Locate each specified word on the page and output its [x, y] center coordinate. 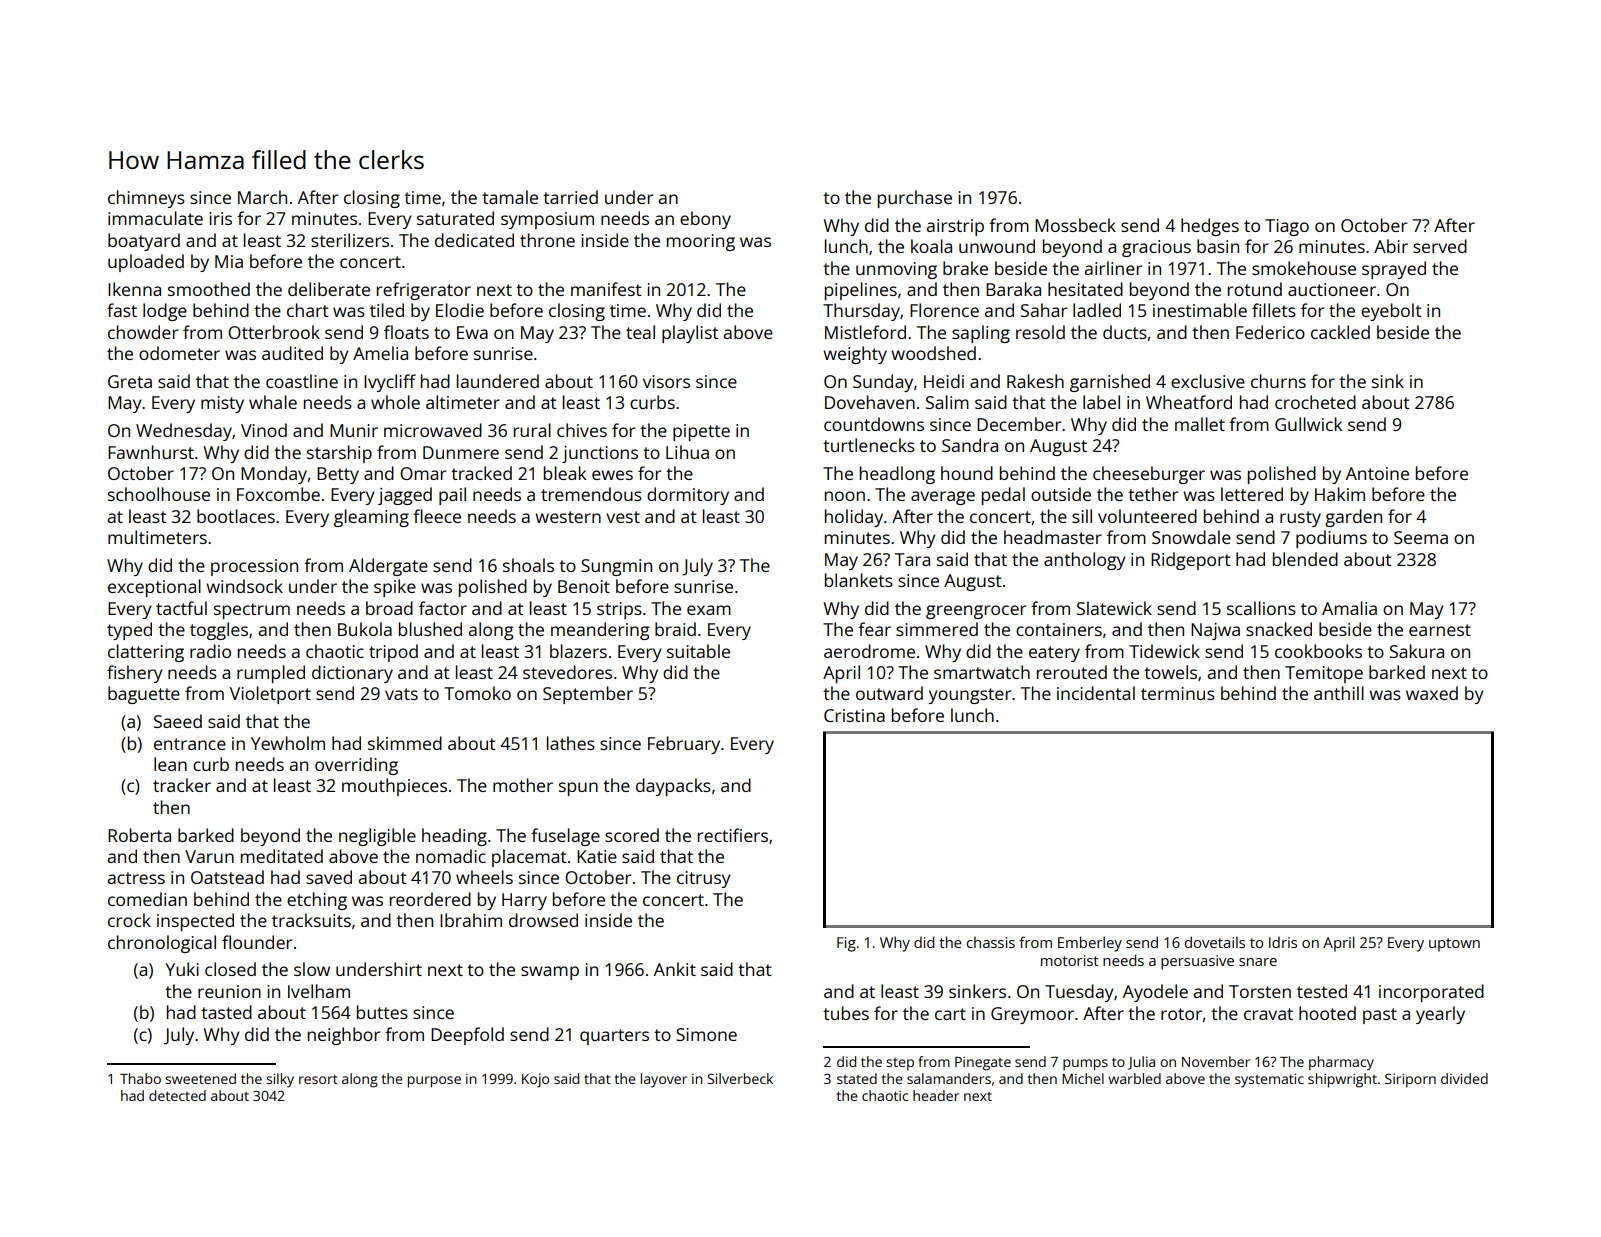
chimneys [146, 199]
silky [280, 1080]
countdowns [874, 424]
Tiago [1287, 227]
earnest [1440, 630]
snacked [1279, 629]
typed [129, 631]
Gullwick [1308, 424]
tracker [182, 785]
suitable [698, 651]
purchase [915, 199]
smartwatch [982, 672]
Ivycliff [390, 383]
